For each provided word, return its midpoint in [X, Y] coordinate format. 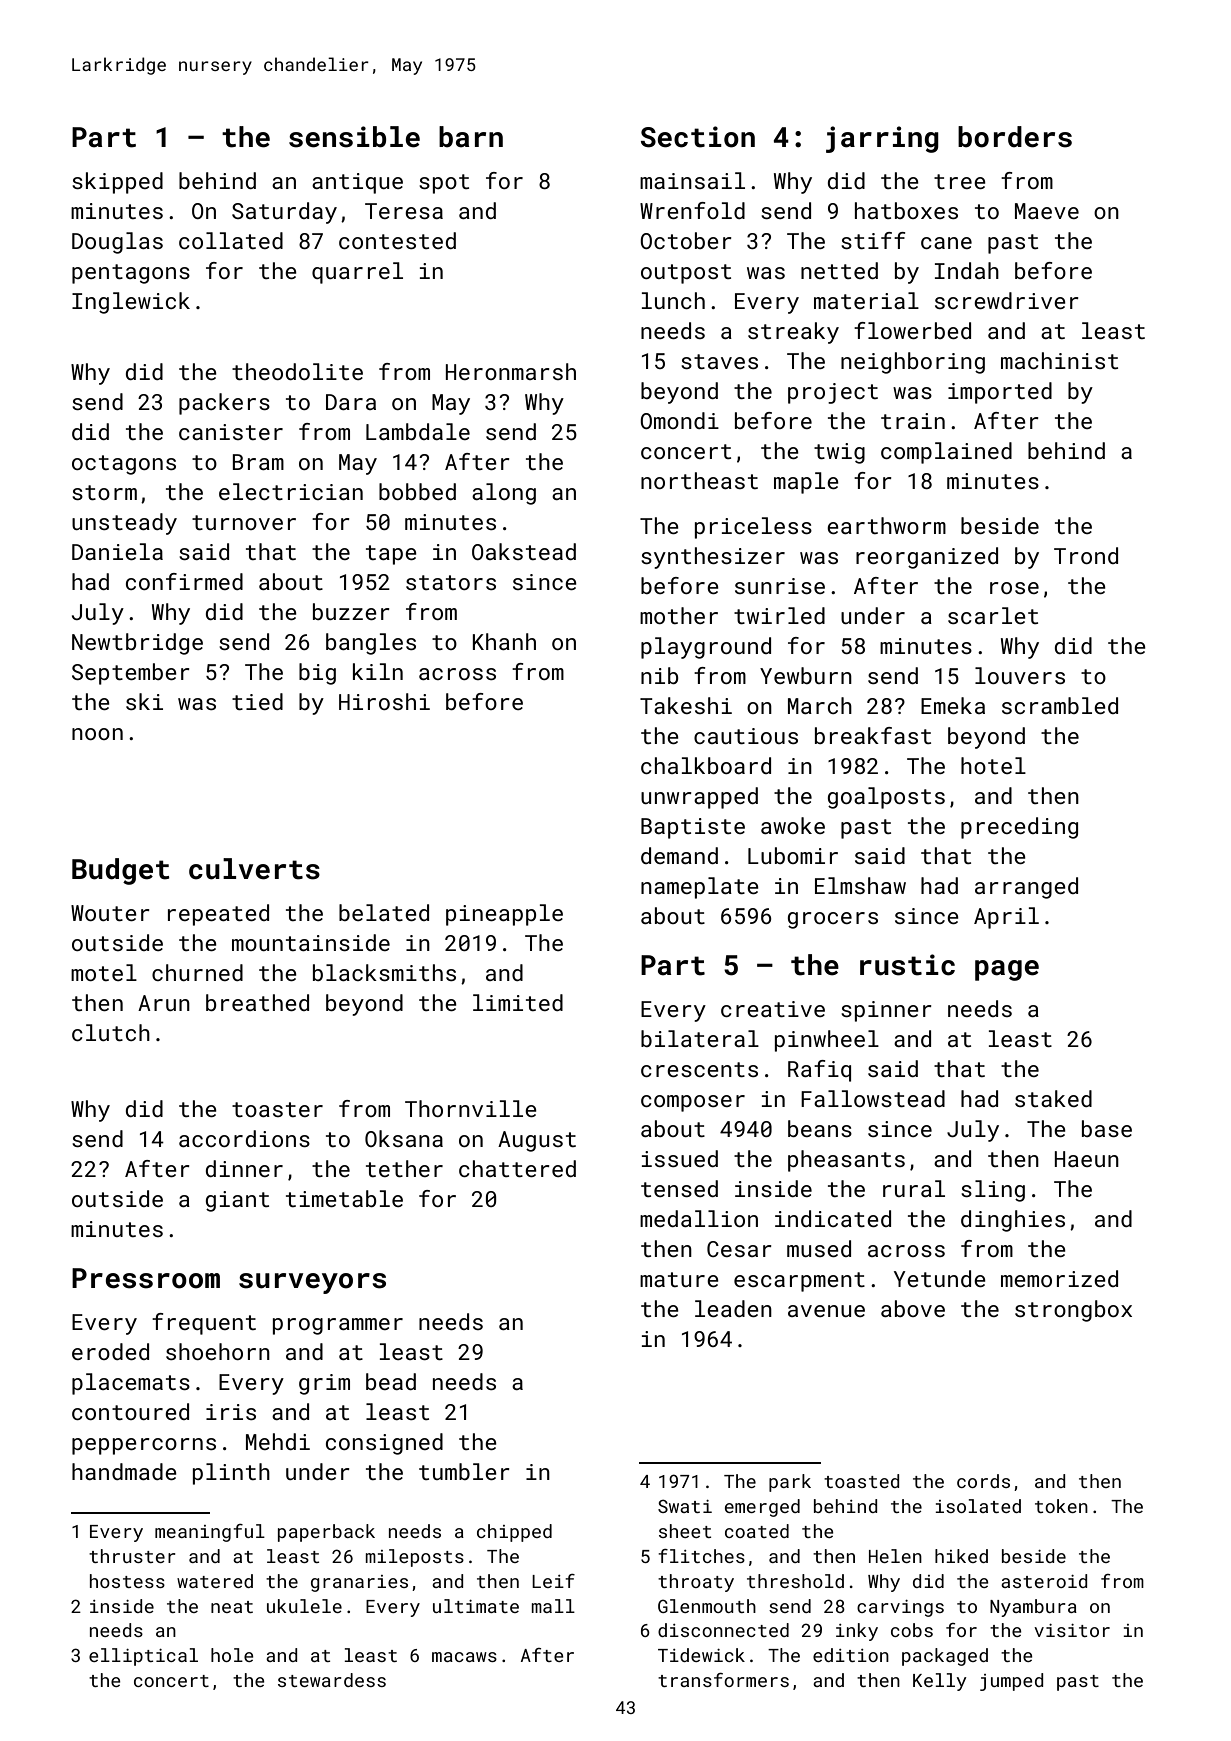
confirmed [184, 581]
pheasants [846, 1161]
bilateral [700, 1038]
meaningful [210, 1533]
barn [471, 137]
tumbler [464, 1471]
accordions [244, 1138]
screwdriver [1007, 300]
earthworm [886, 525]
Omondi [679, 420]
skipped [117, 183]
